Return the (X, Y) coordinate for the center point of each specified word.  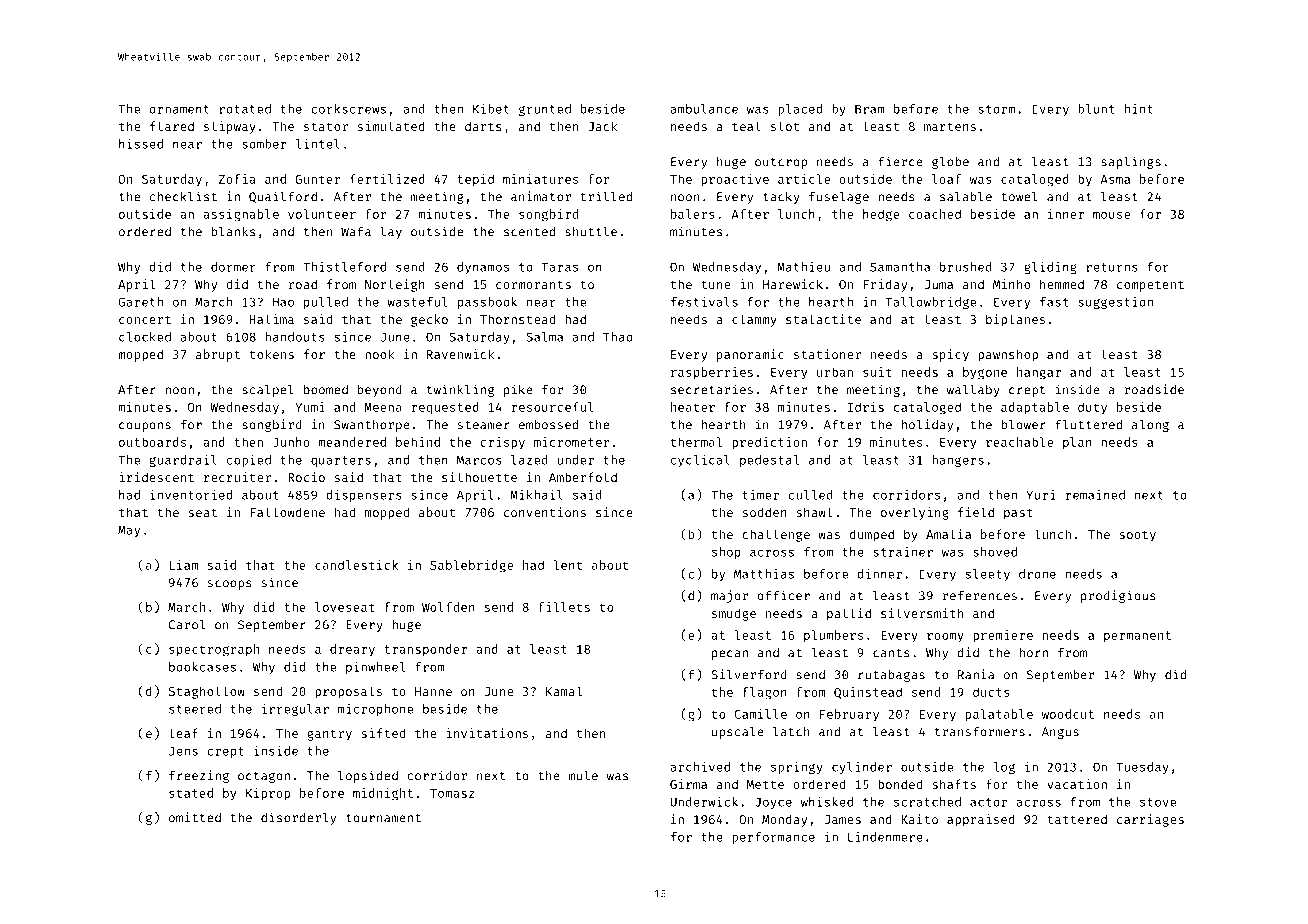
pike (518, 390)
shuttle (591, 232)
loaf (946, 179)
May (129, 531)
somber (264, 144)
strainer (903, 552)
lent (567, 565)
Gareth (140, 302)
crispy (502, 443)
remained (1095, 495)
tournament (383, 818)
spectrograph (214, 650)
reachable (1019, 442)
